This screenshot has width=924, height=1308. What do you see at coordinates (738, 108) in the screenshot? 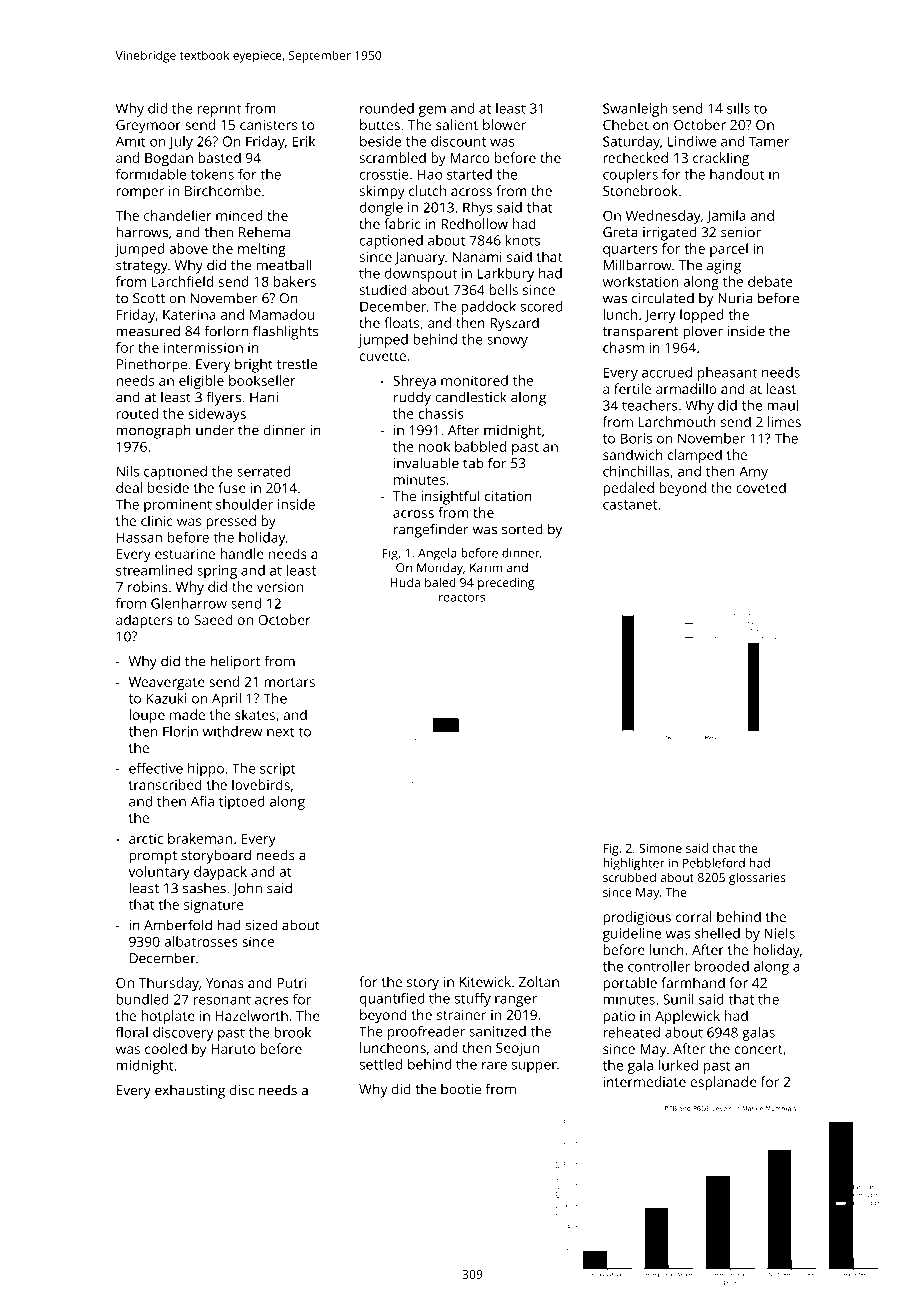
I see `sills` at bounding box center [738, 108].
